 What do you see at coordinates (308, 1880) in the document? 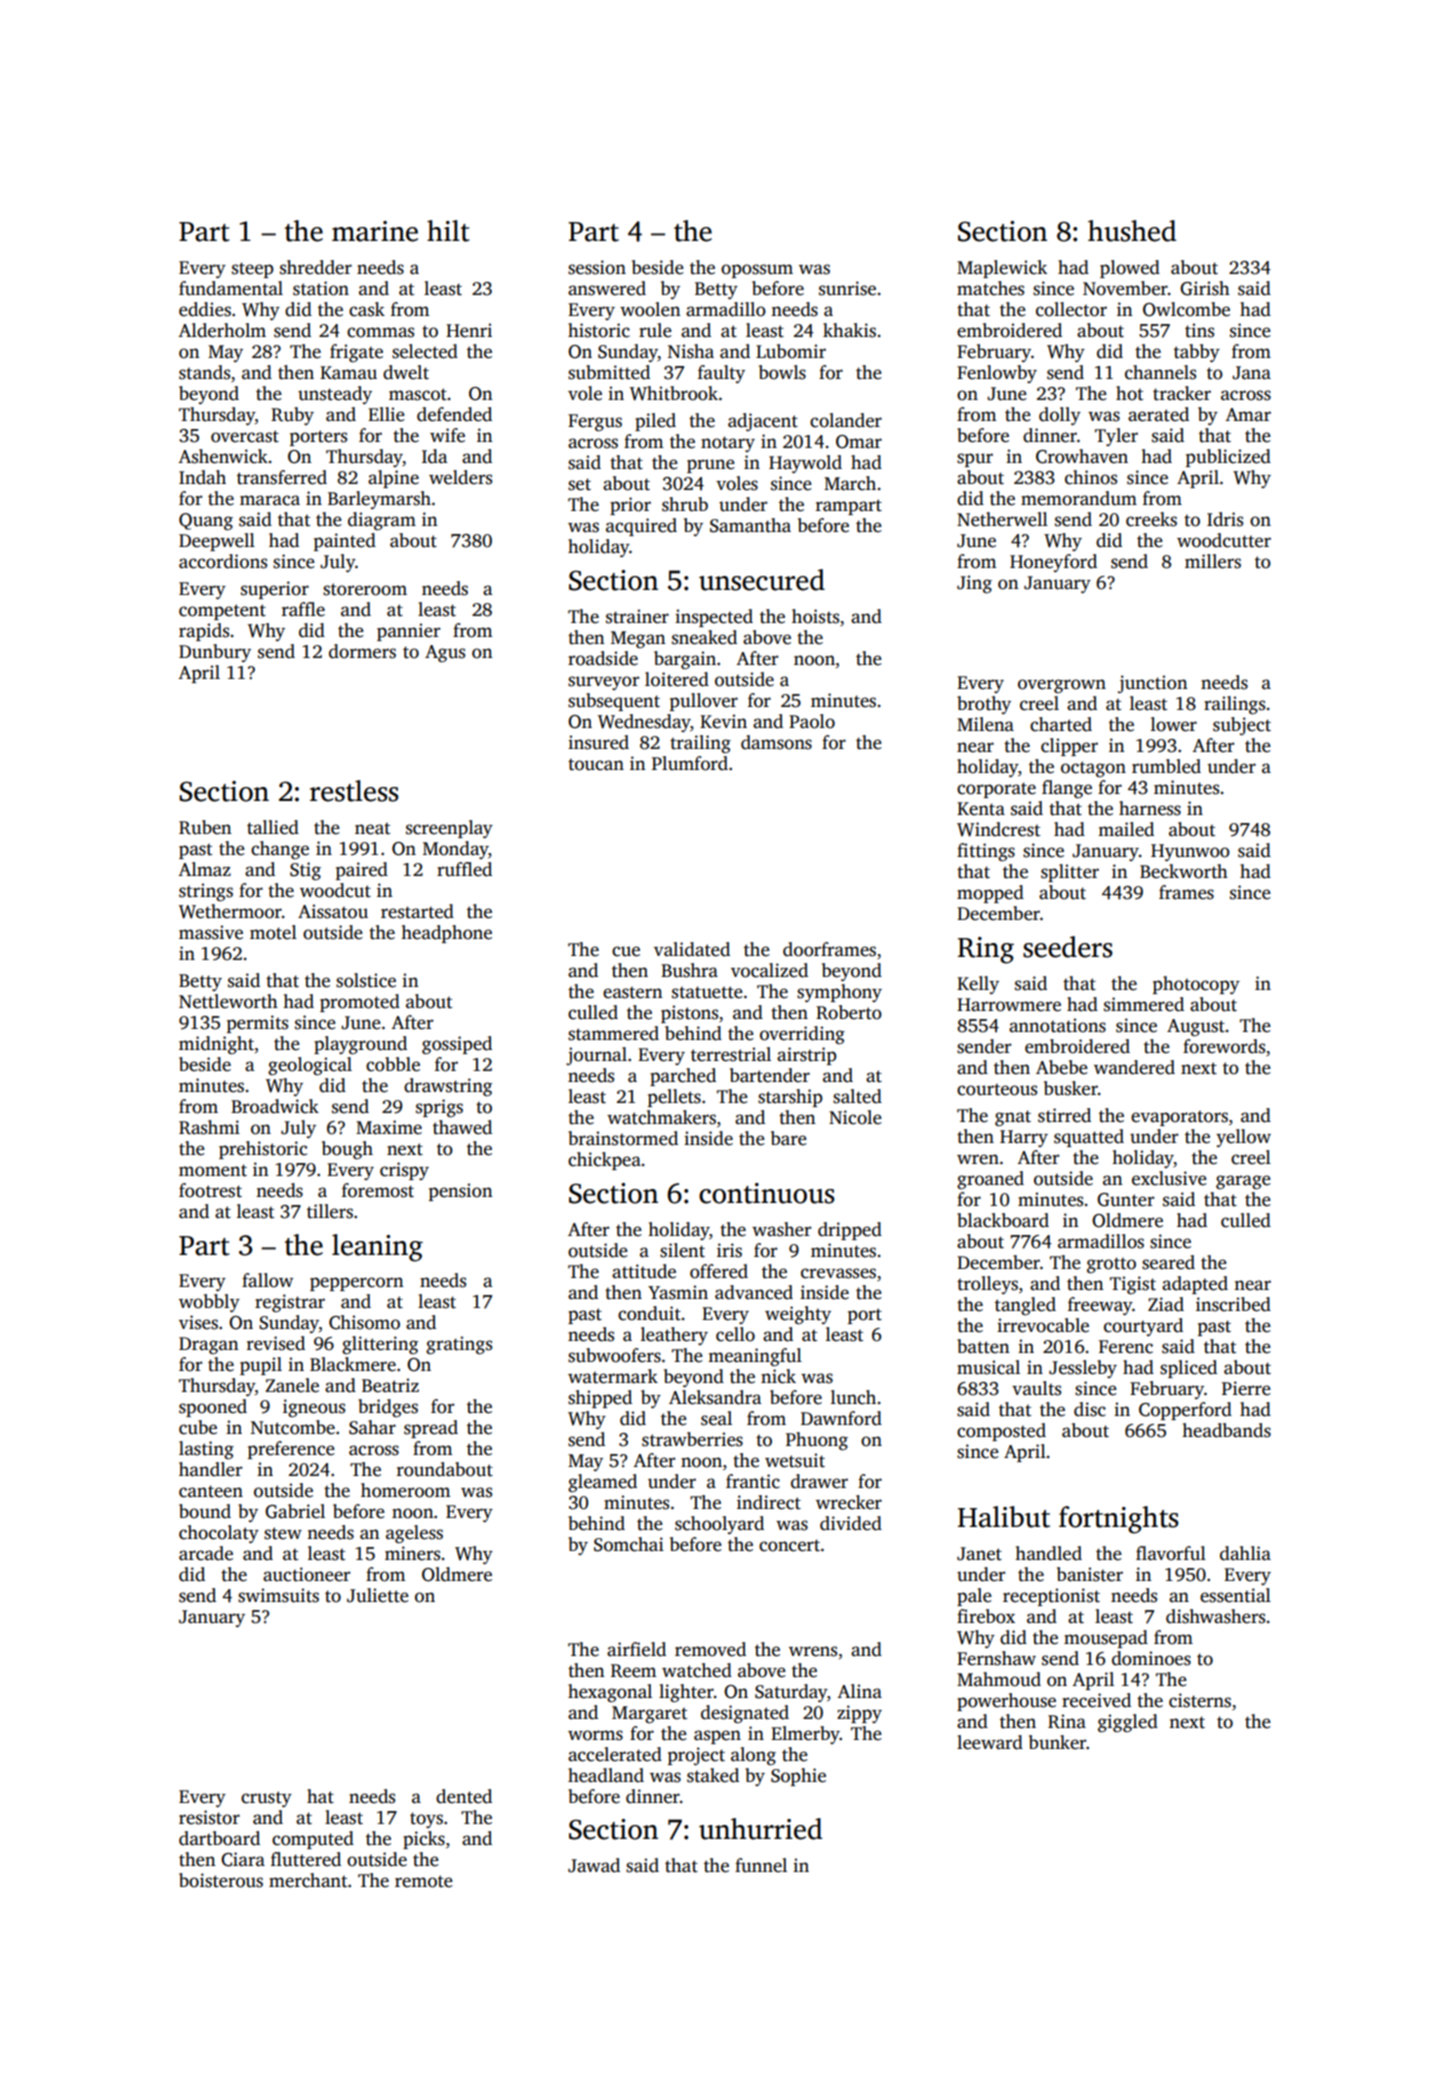
I see `merchant` at bounding box center [308, 1880].
